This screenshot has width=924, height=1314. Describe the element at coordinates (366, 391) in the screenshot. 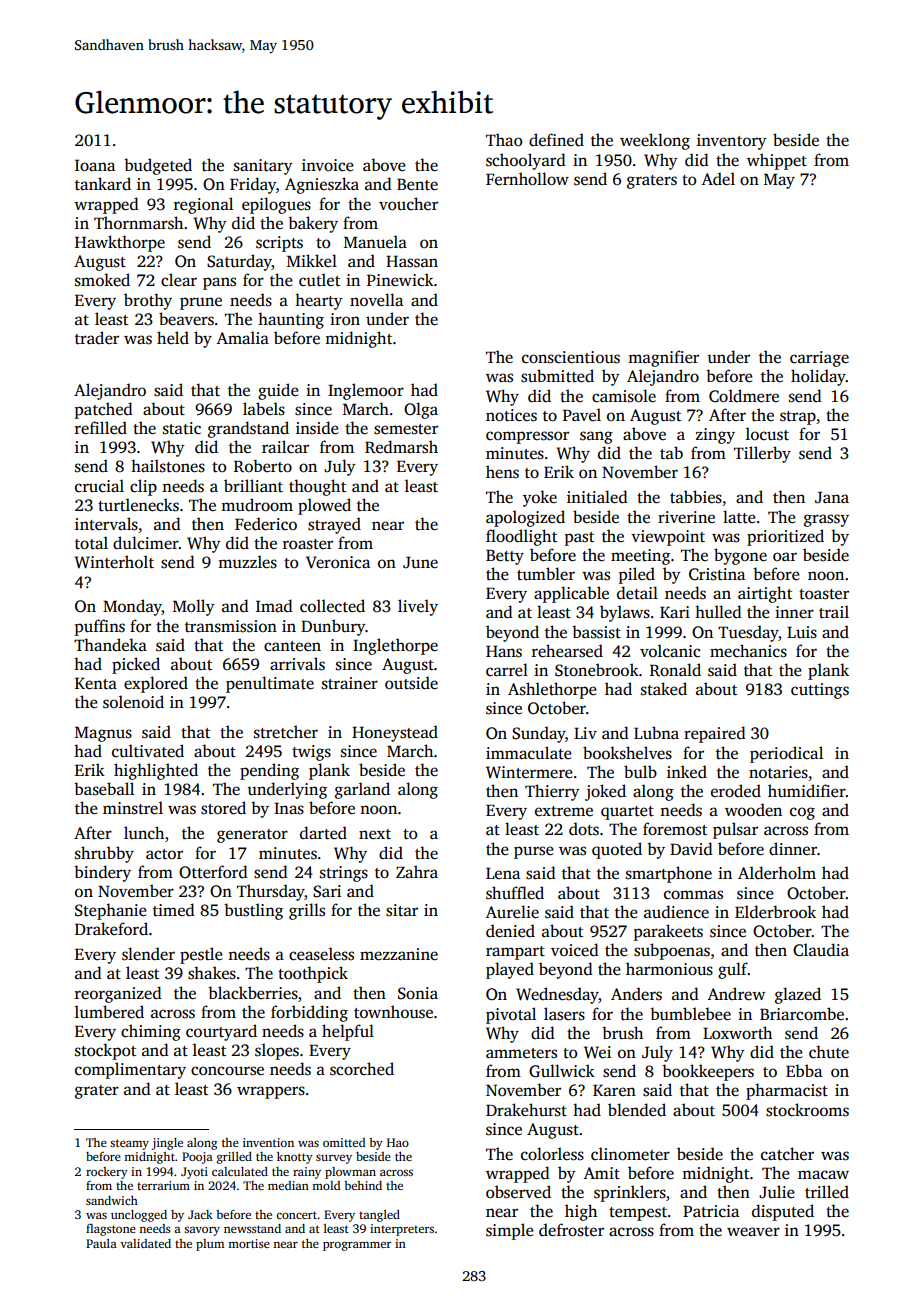

I see `Inglemoor` at that location.
